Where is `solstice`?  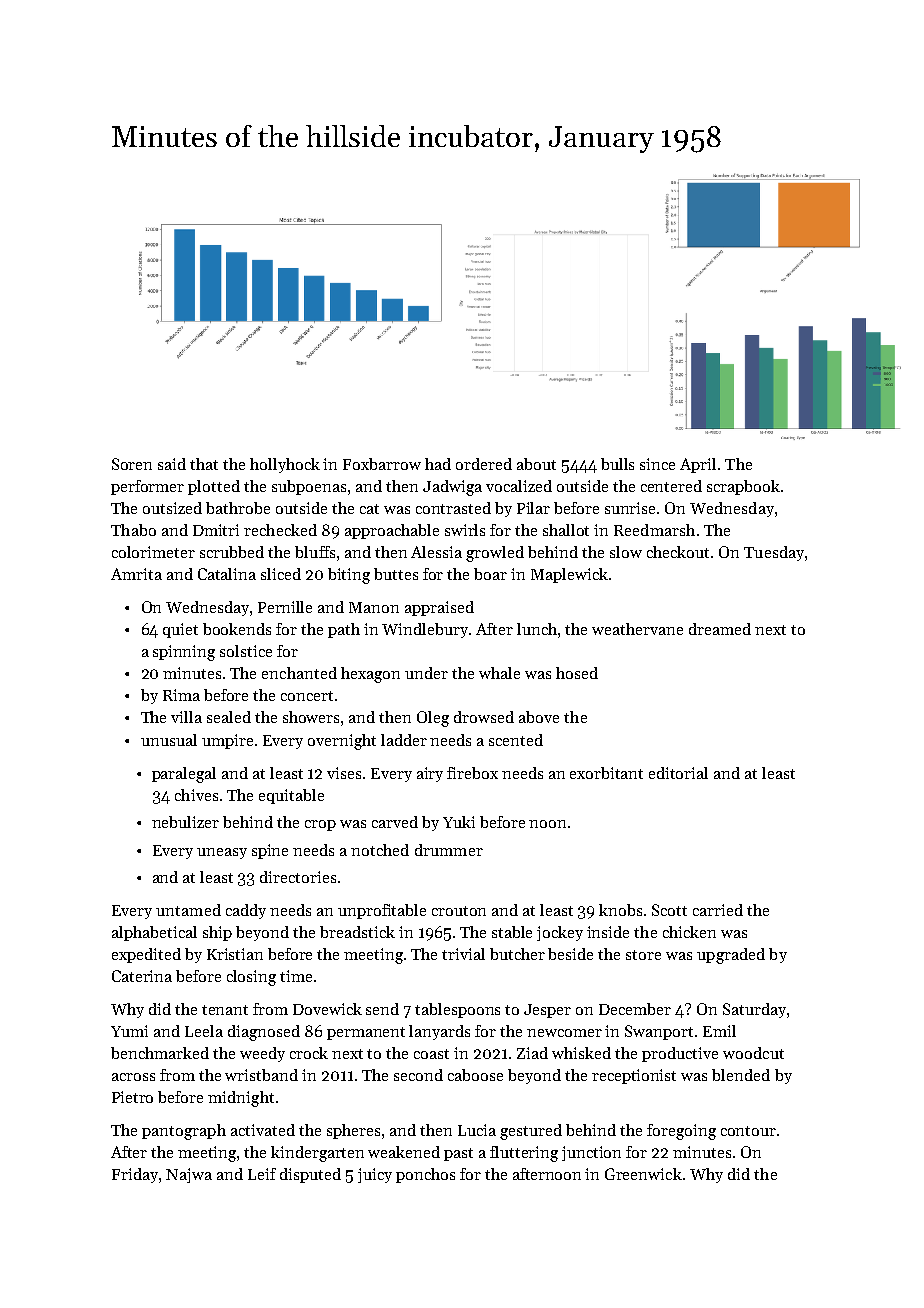
solstice is located at coordinates (246, 651).
